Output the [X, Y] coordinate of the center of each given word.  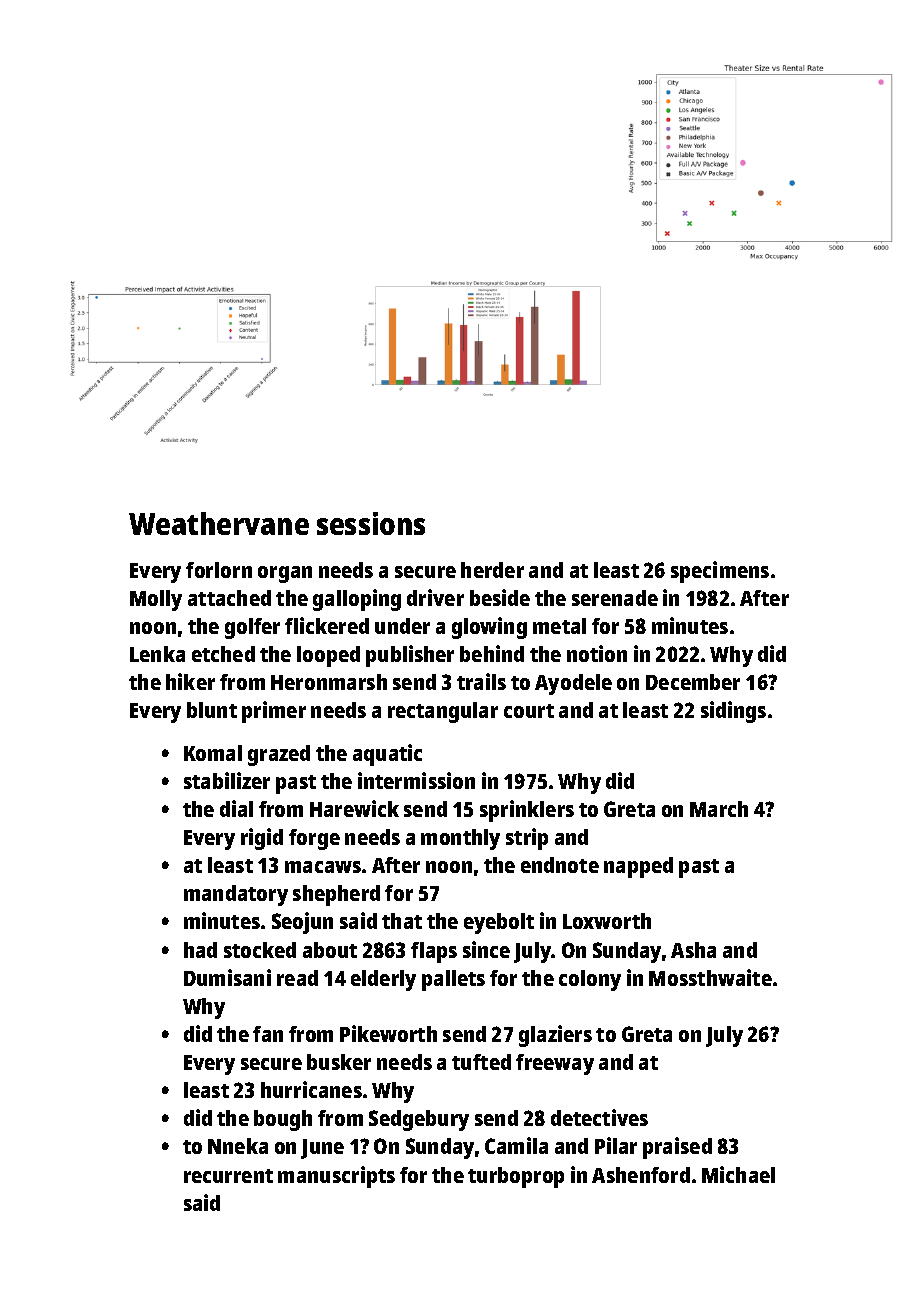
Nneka [238, 1146]
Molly [156, 600]
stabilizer [227, 780]
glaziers [555, 1036]
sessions [371, 523]
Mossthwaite [710, 977]
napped [638, 867]
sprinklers [527, 811]
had [200, 950]
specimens [720, 572]
